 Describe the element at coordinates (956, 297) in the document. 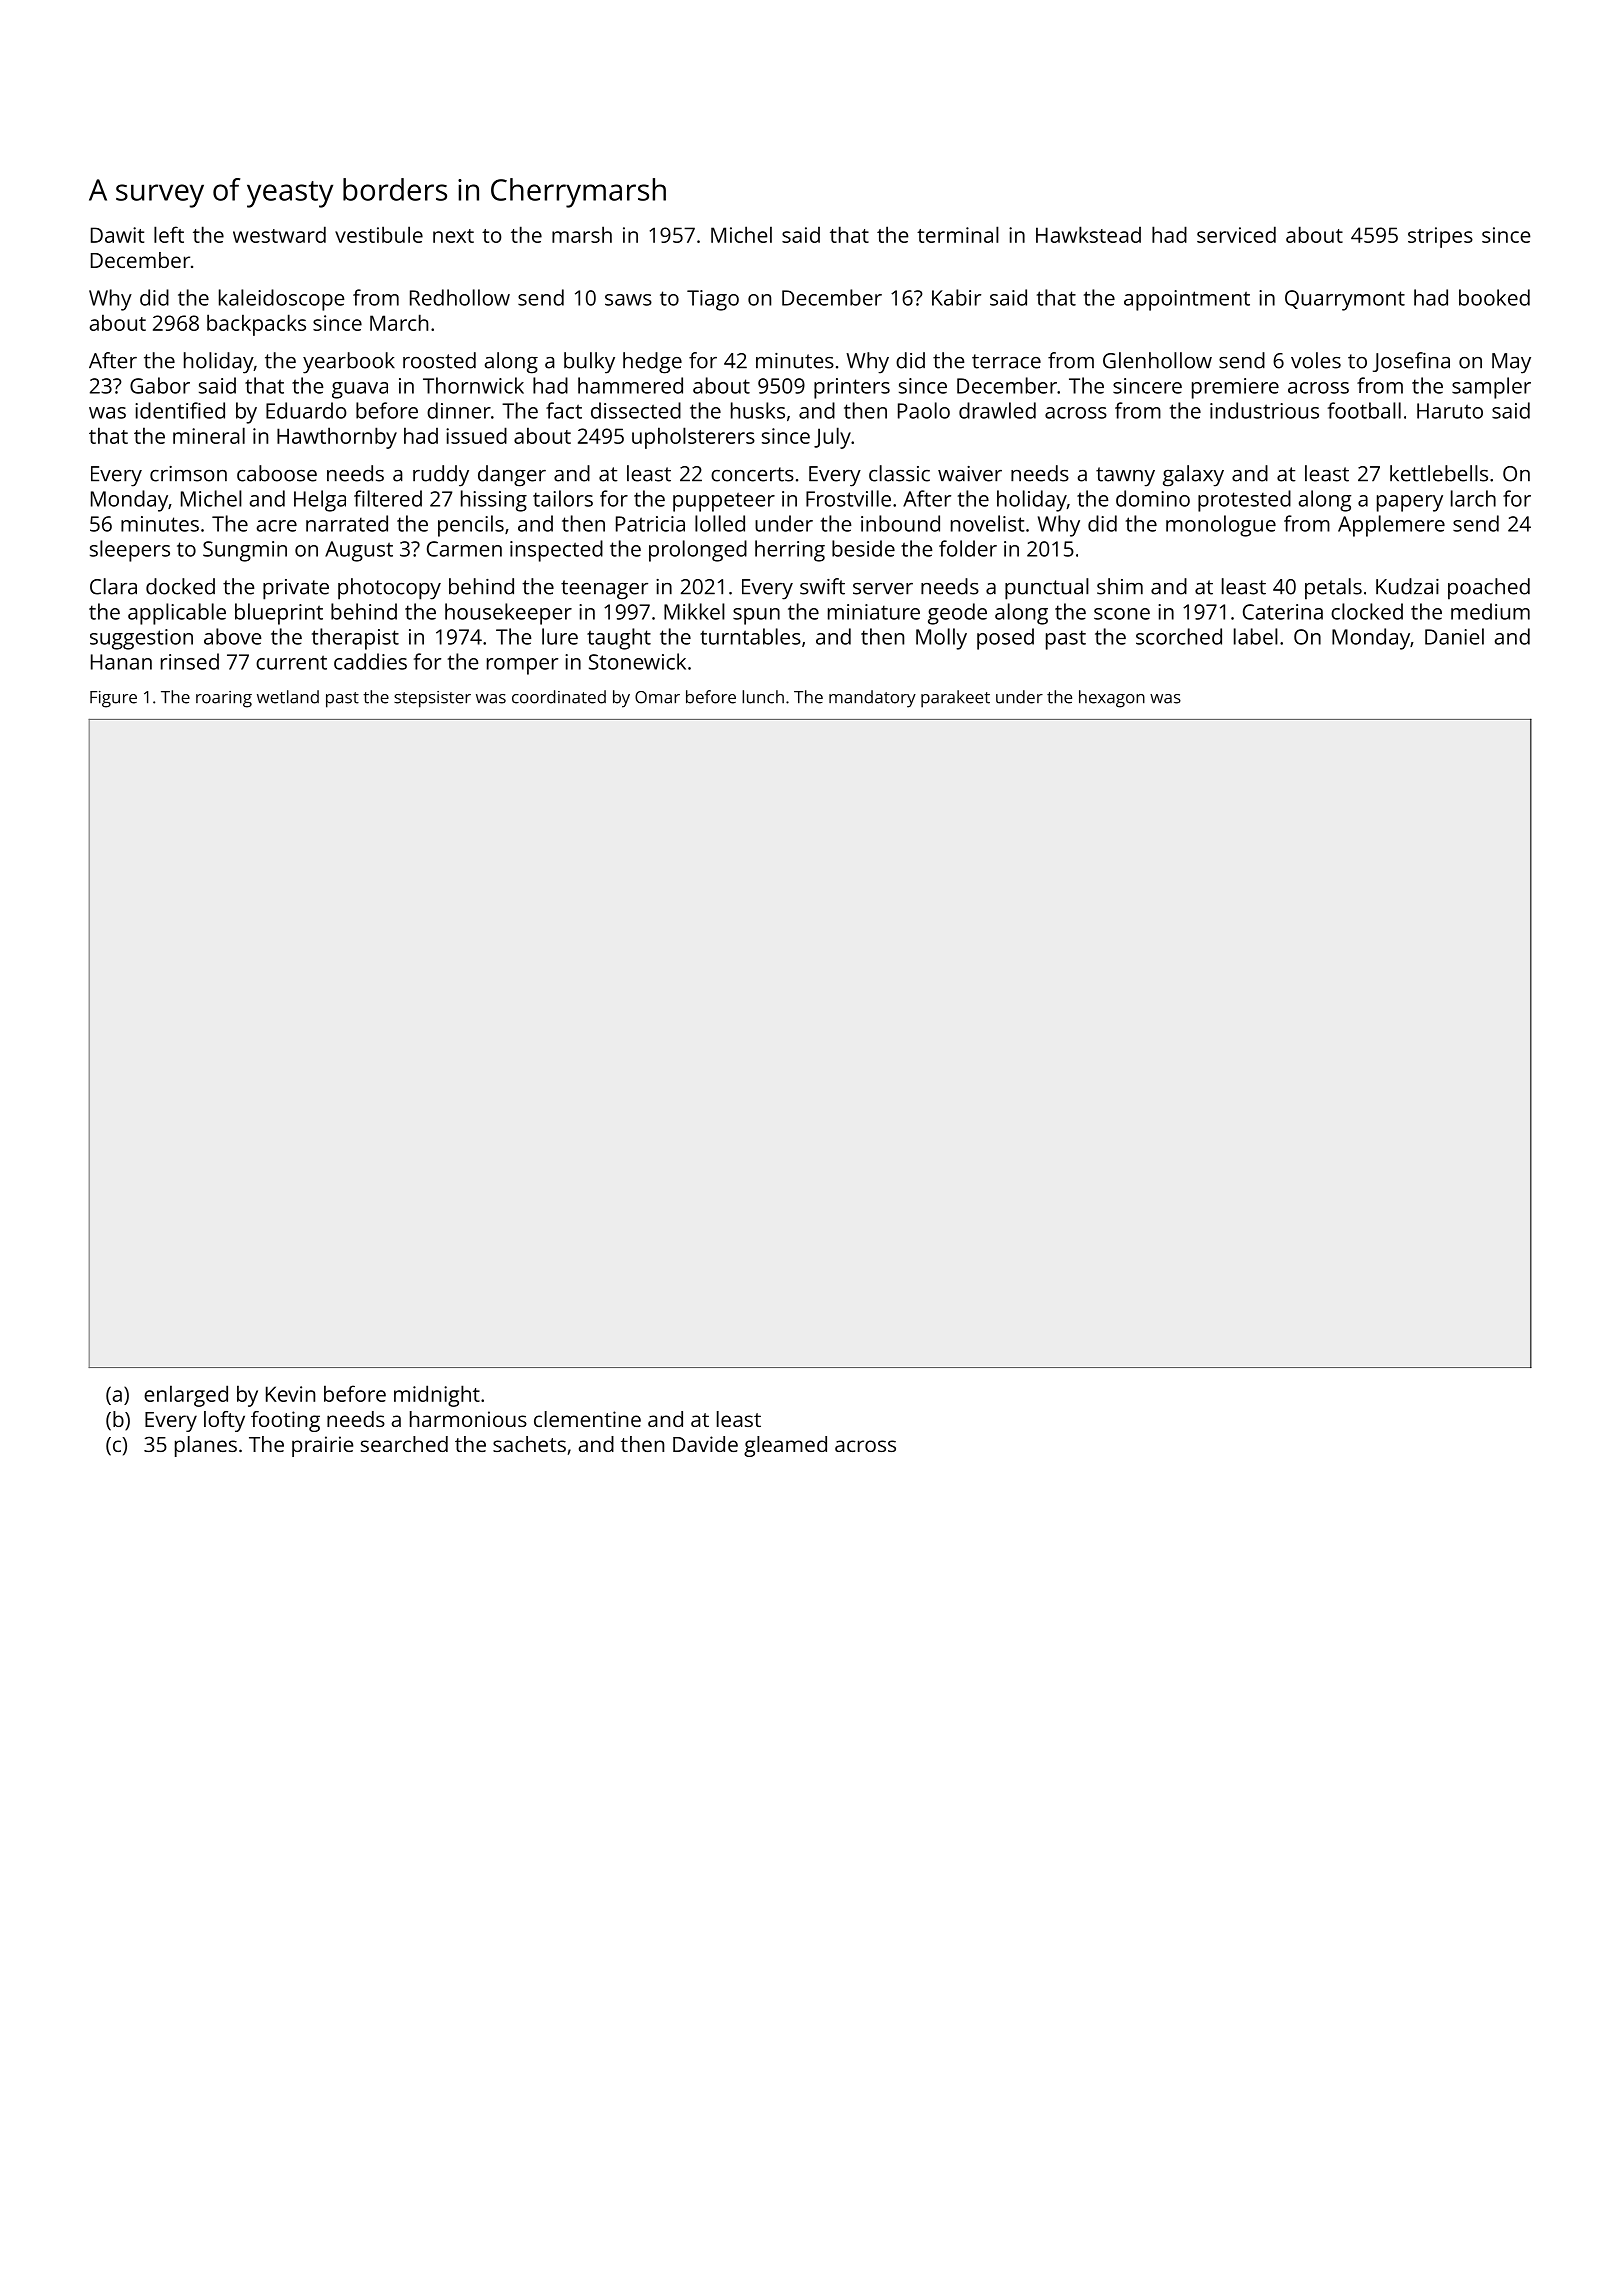

I see `Kabir` at that location.
